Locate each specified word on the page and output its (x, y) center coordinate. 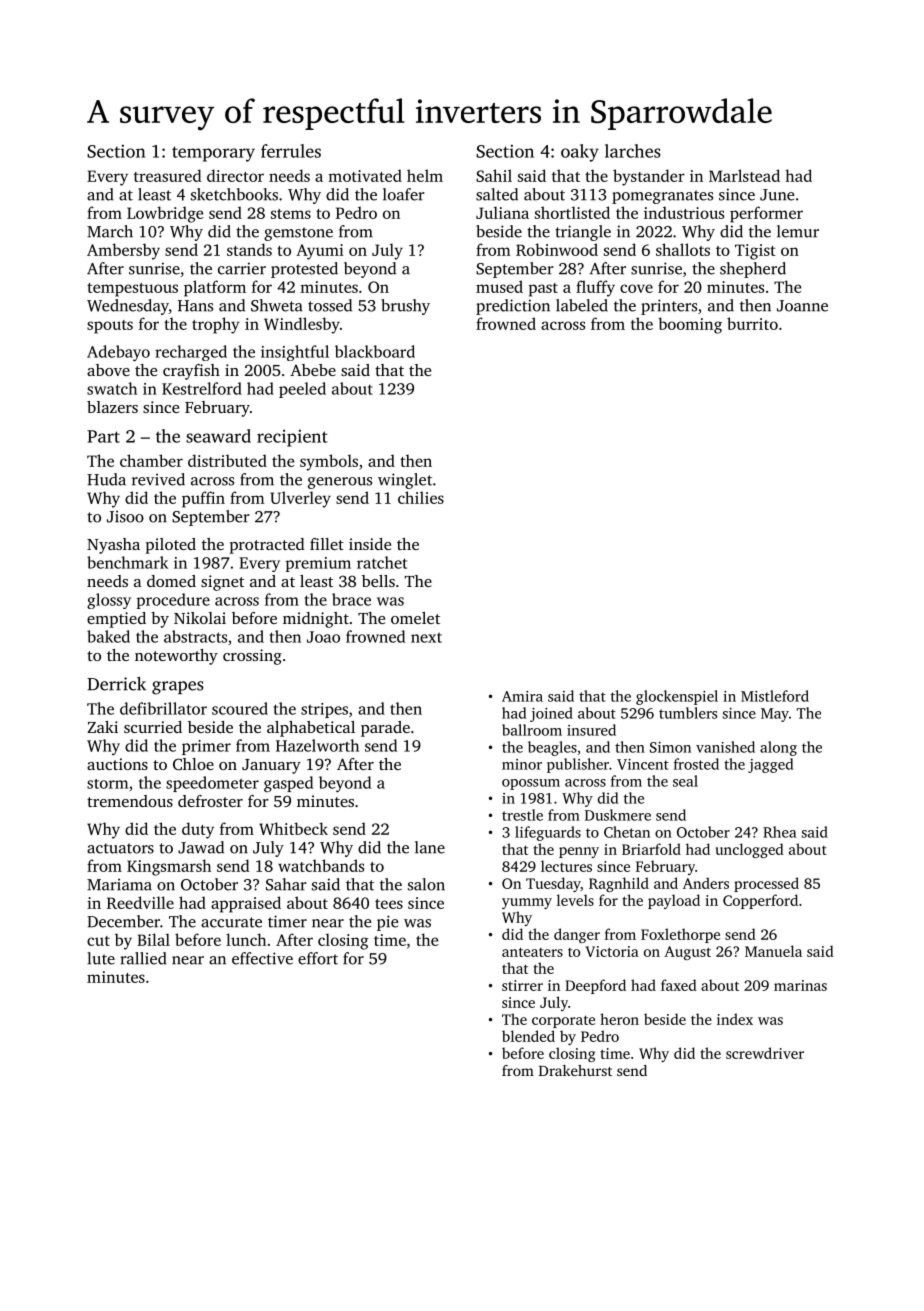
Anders (706, 883)
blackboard (375, 351)
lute (101, 958)
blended (528, 1036)
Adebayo (118, 353)
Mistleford (775, 696)
